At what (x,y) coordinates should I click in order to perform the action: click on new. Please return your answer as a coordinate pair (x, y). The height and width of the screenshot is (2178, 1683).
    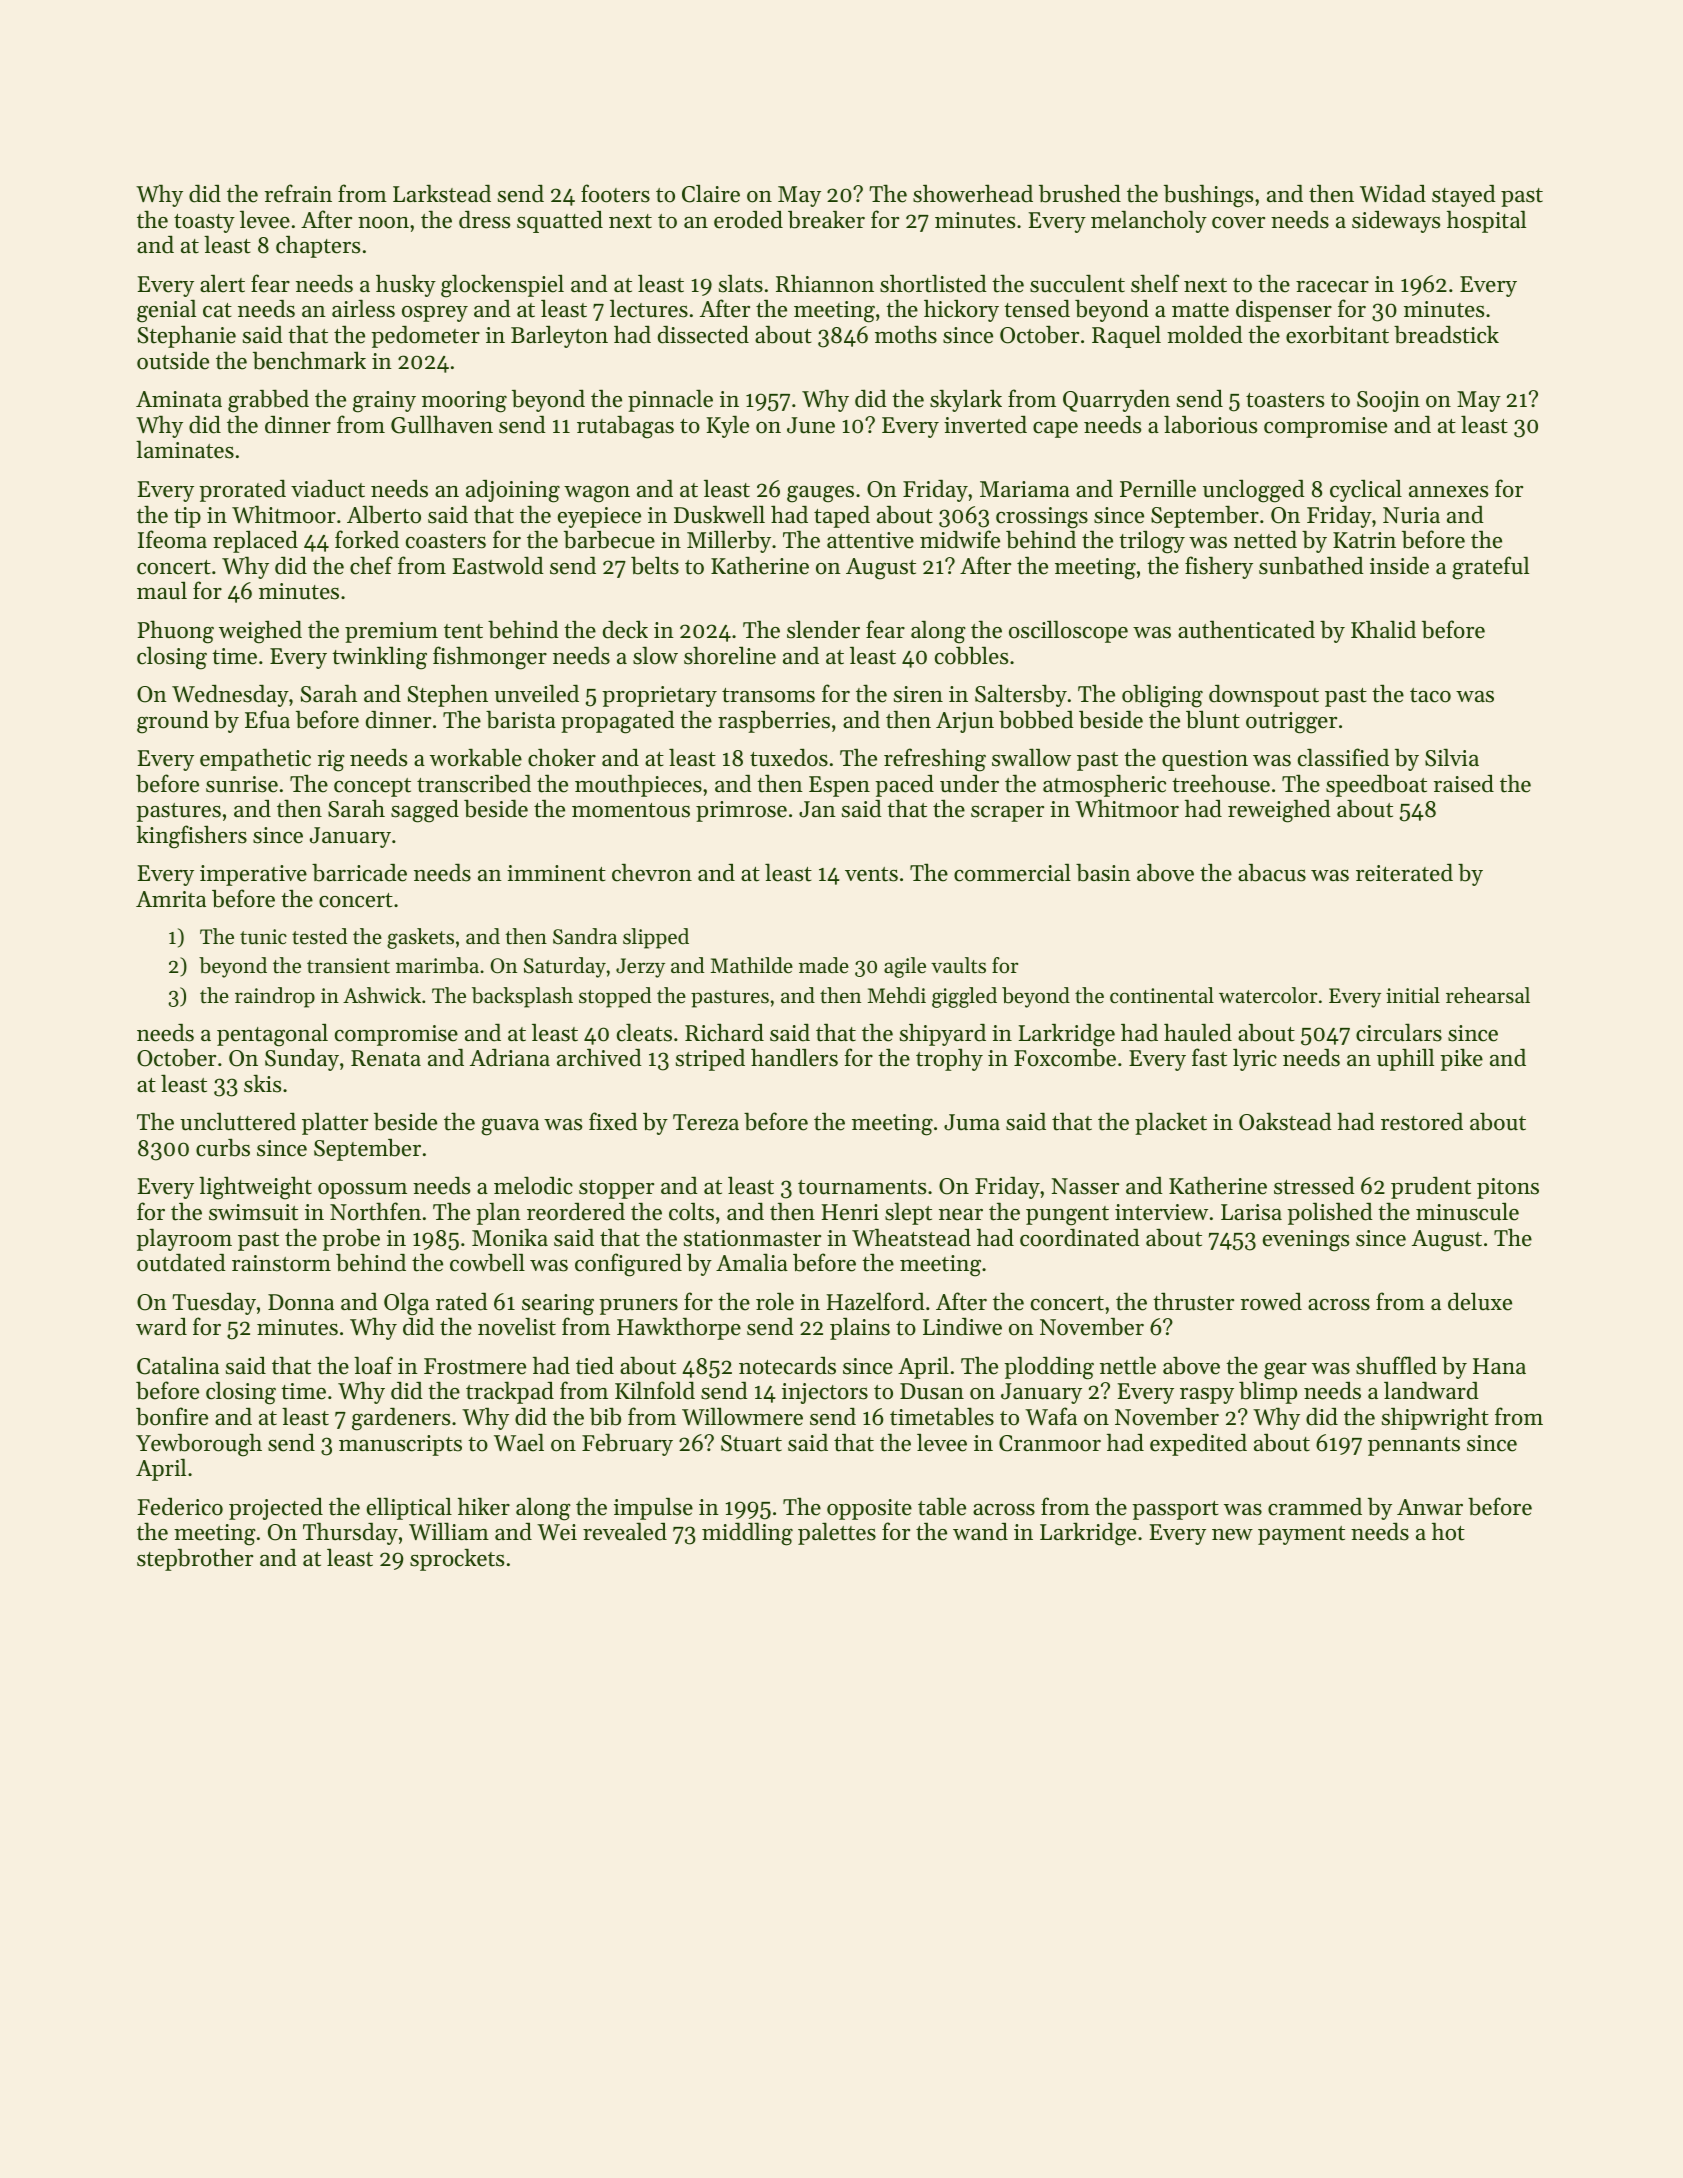
    Looking at the image, I should click on (1232, 1535).
